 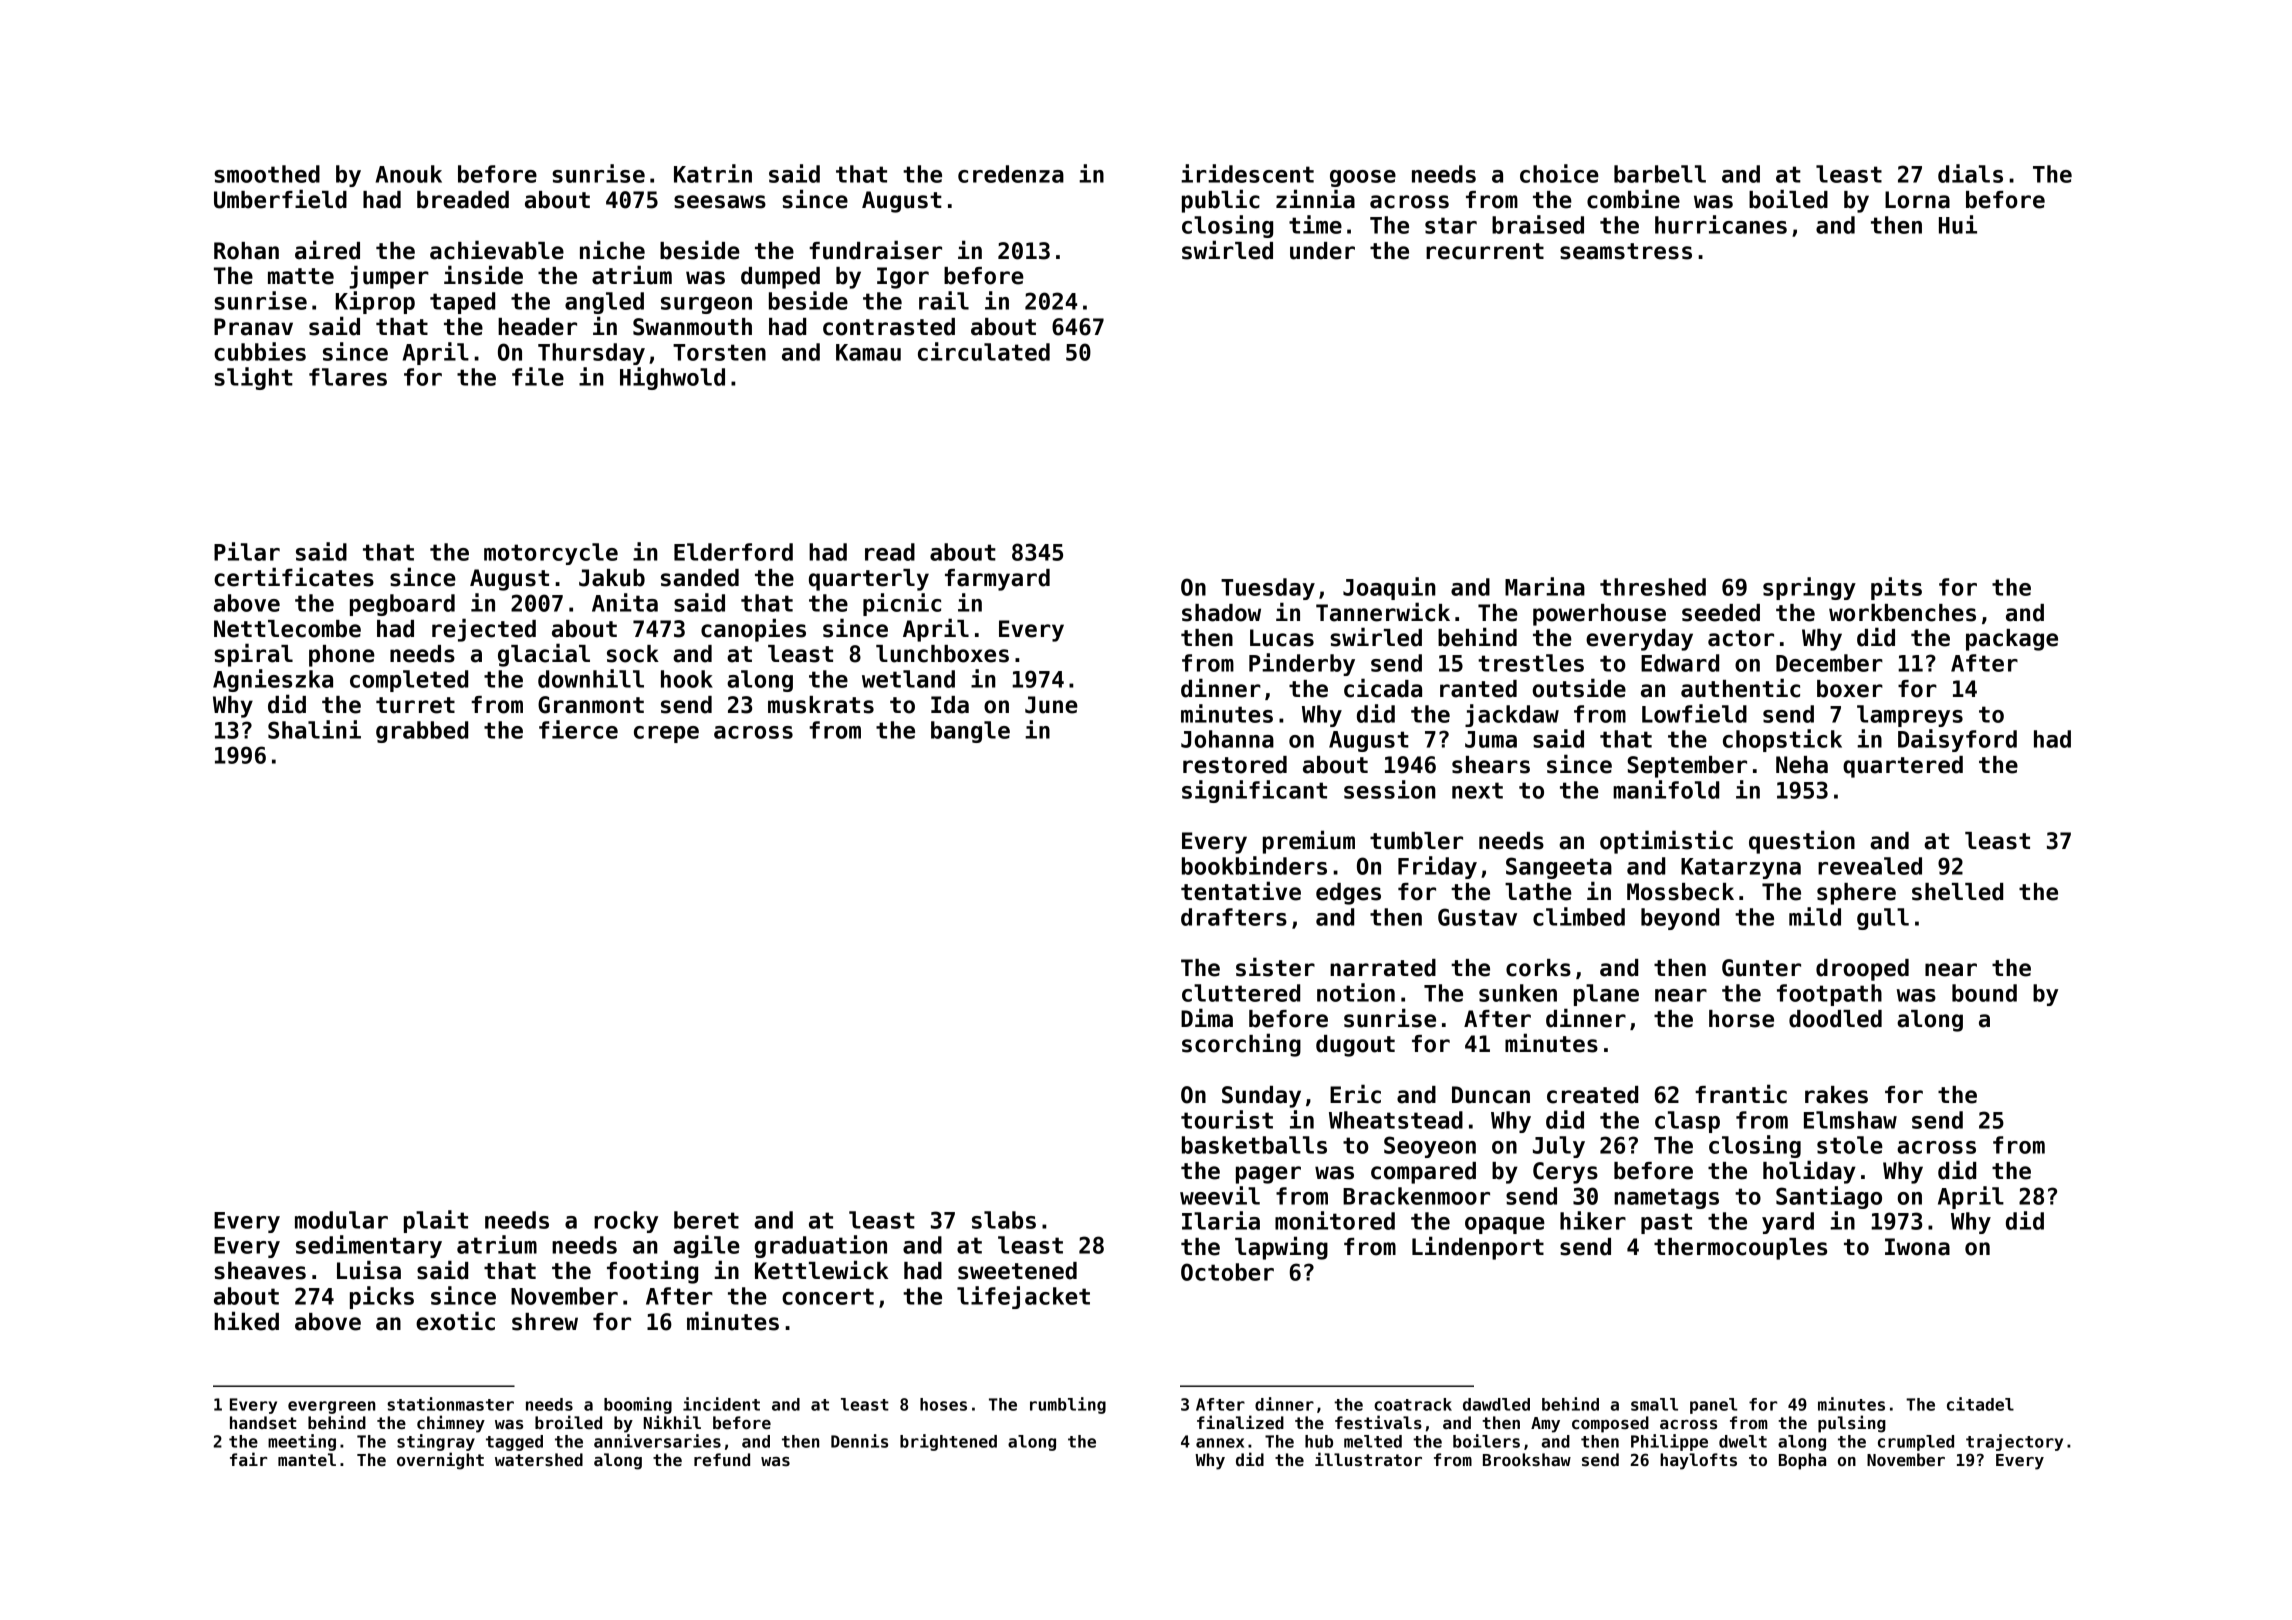 I want to click on niche, so click(x=612, y=250).
